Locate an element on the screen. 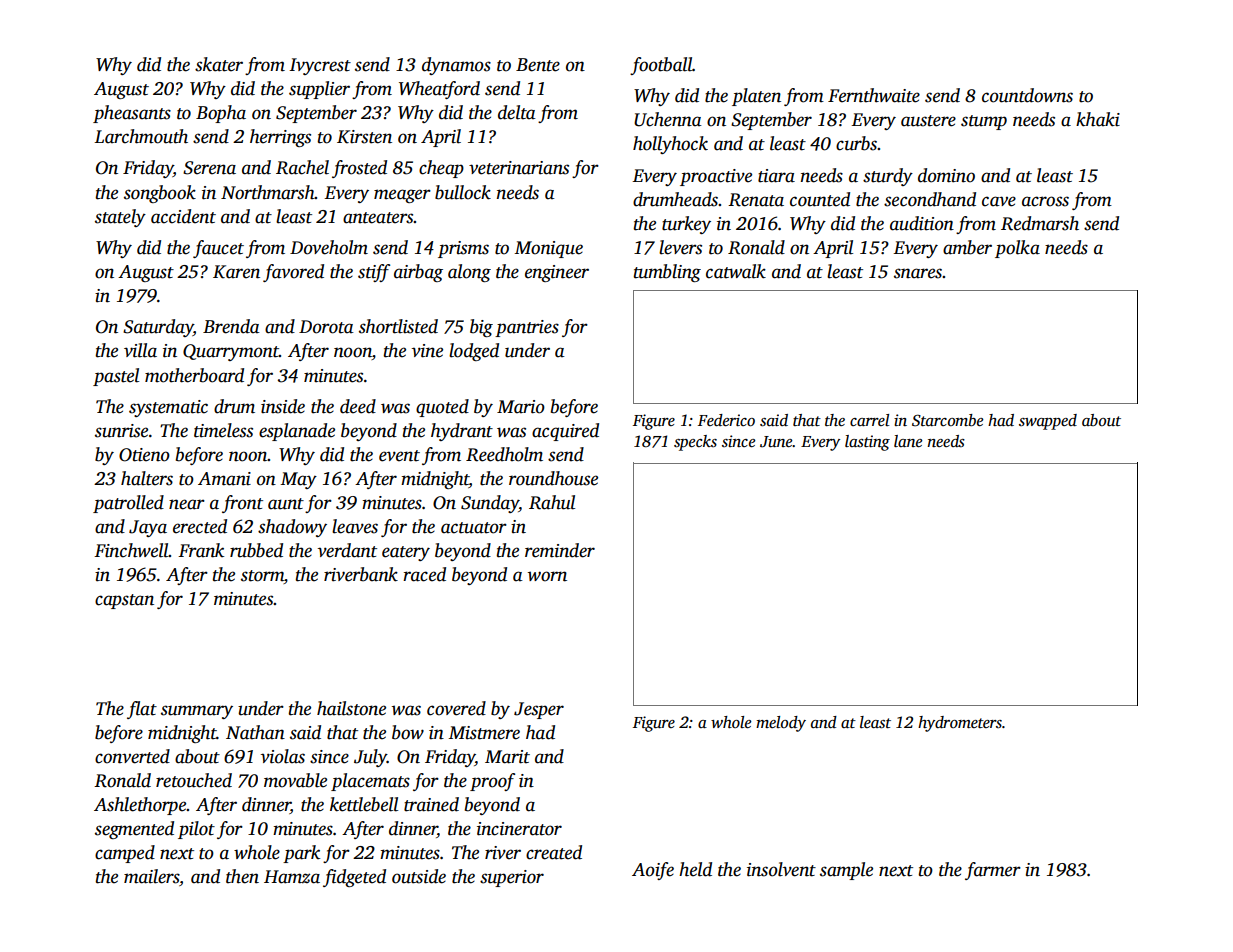  dynamos is located at coordinates (456, 66).
